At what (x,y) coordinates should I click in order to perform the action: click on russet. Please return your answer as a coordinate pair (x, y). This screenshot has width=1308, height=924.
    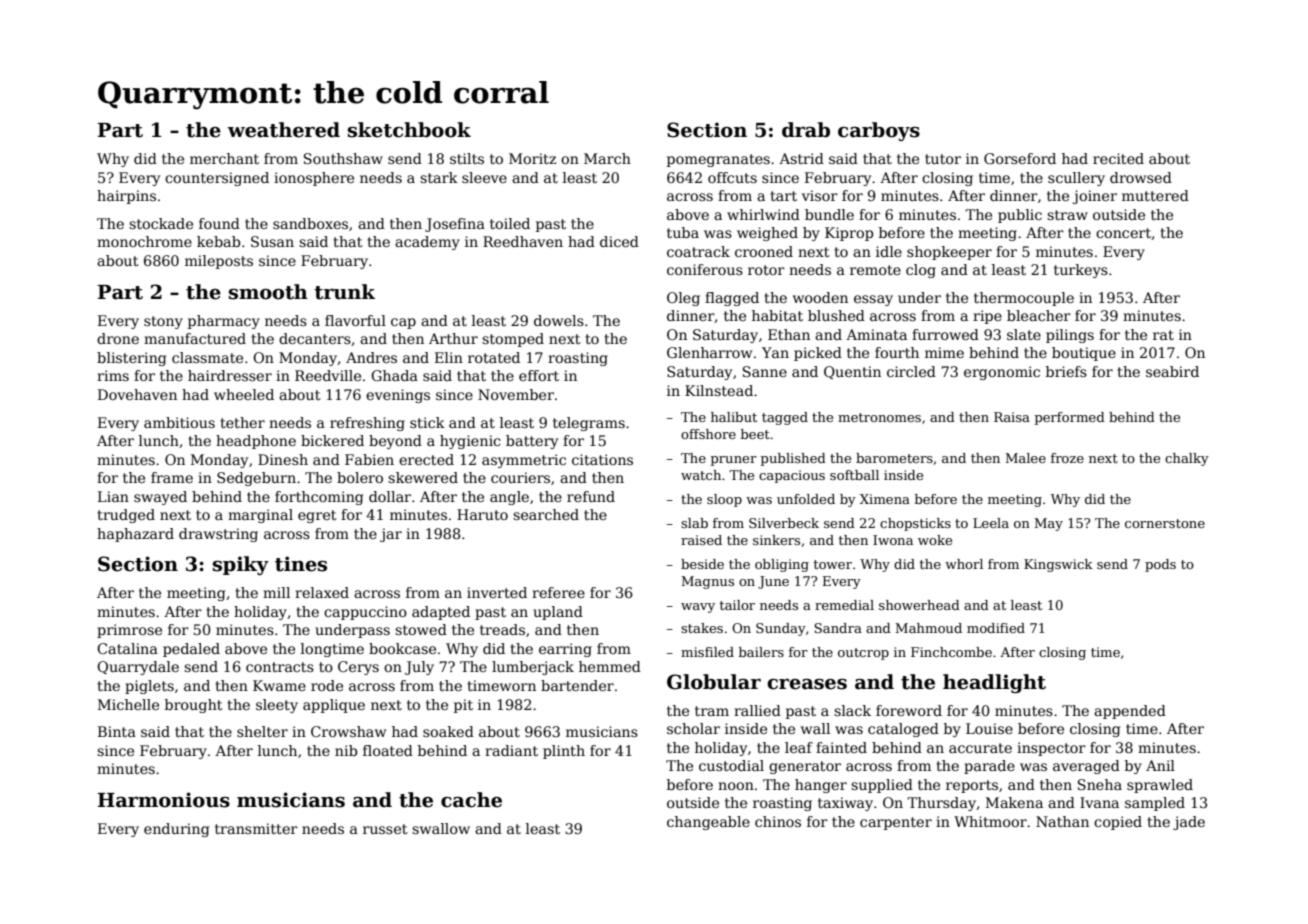
    Looking at the image, I should click on (385, 829).
